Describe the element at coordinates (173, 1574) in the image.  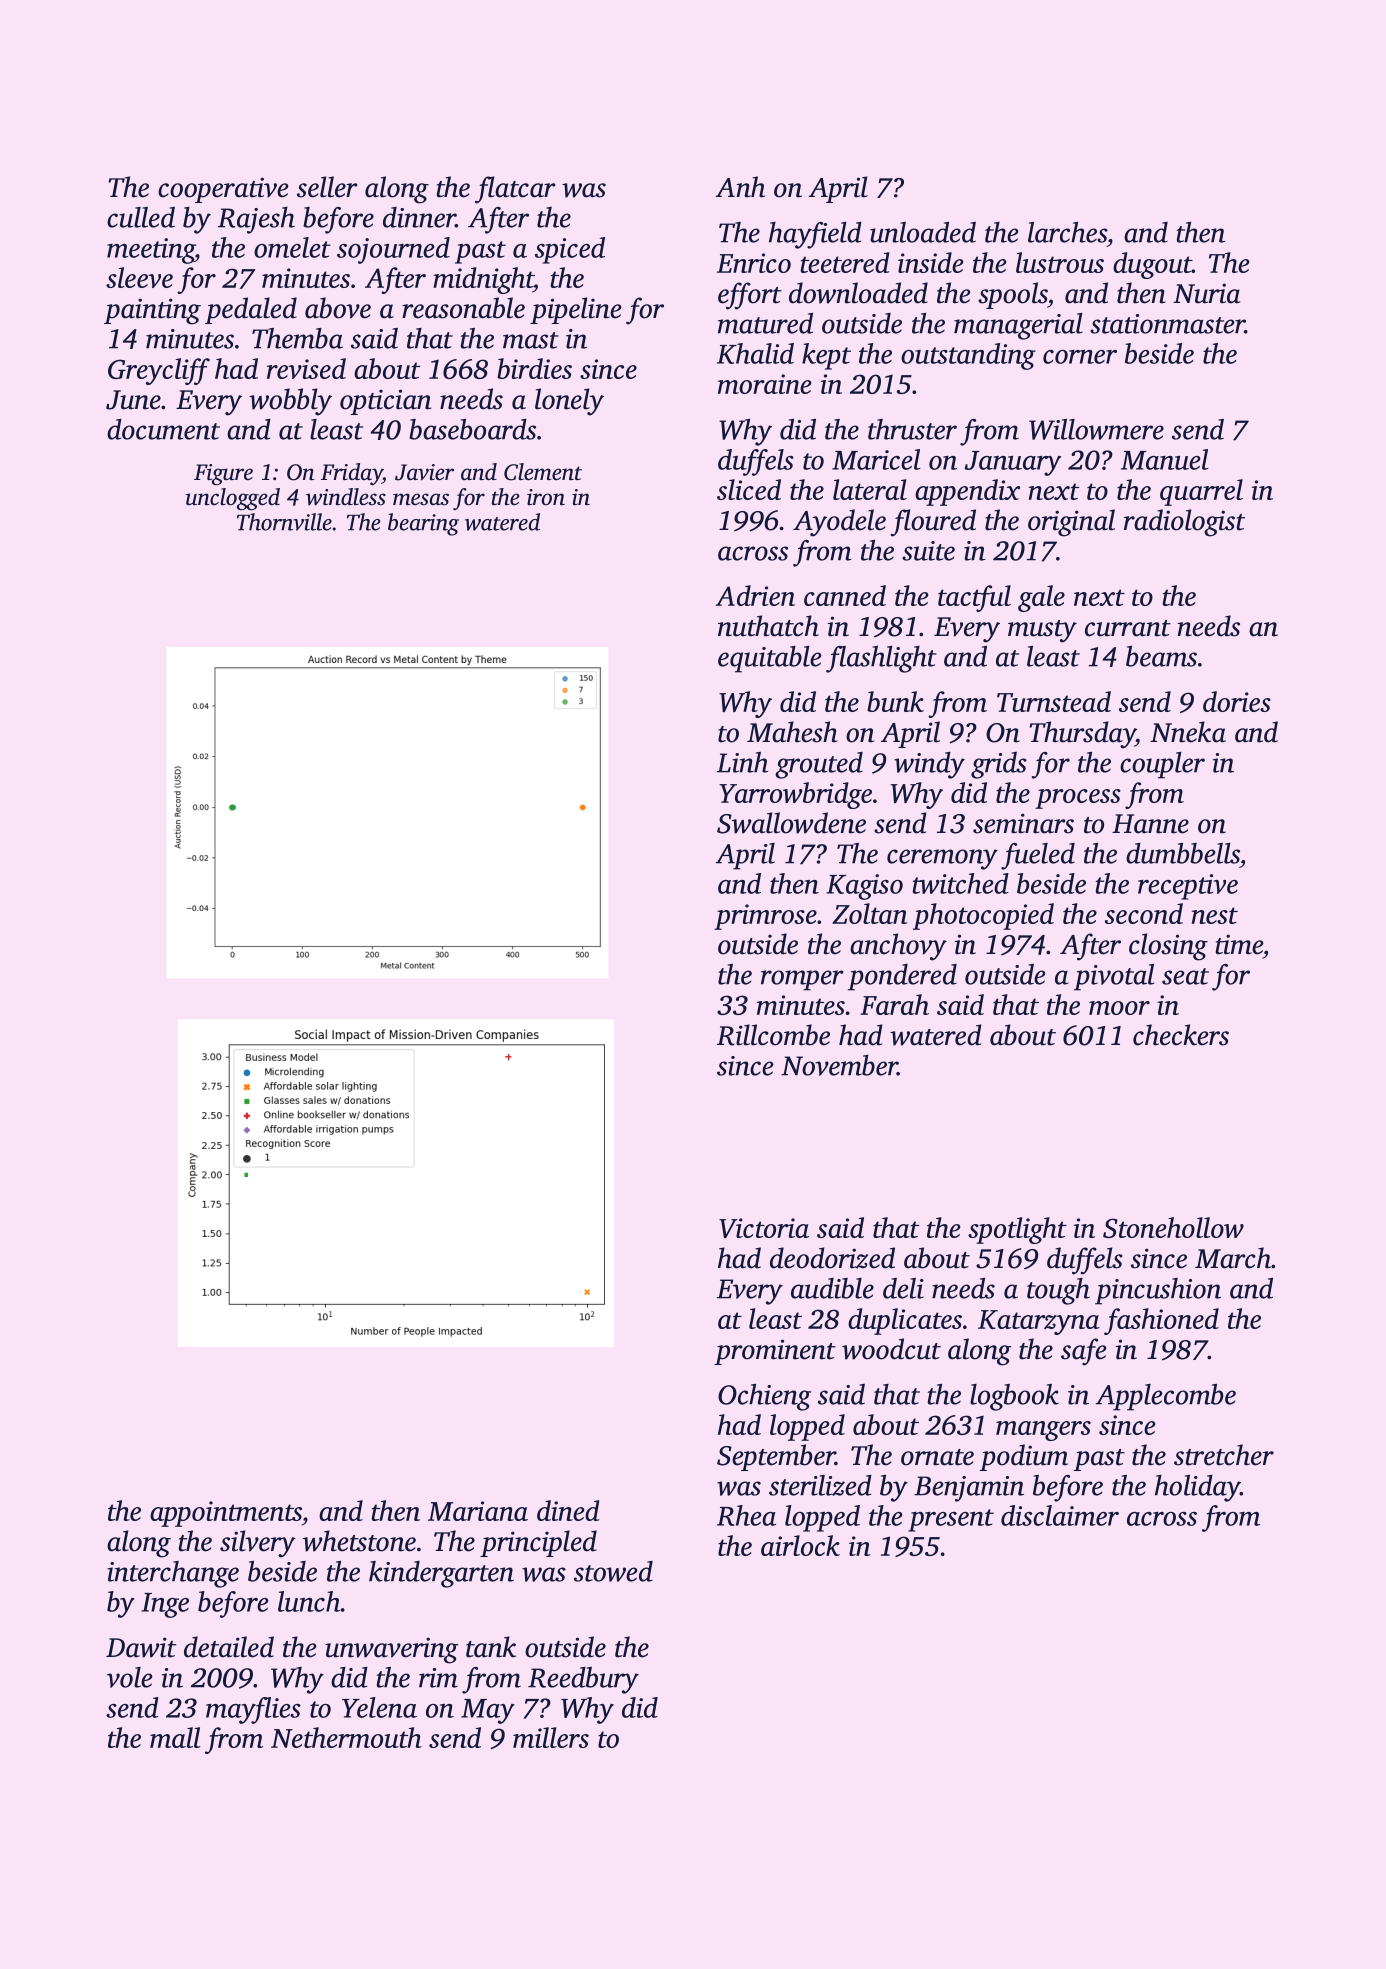
I see `interchange` at that location.
